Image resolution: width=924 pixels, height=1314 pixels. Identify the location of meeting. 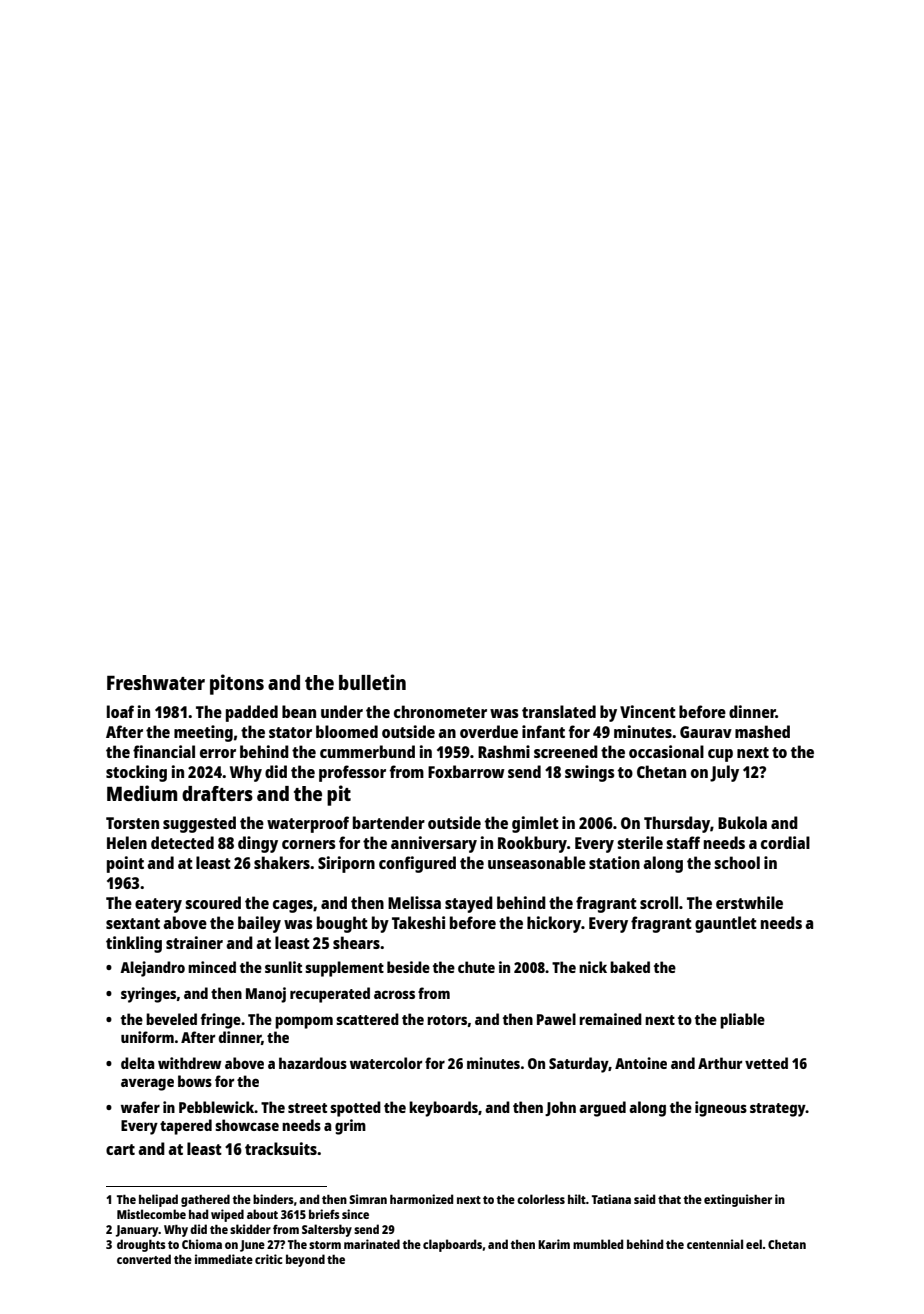
(203, 733).
